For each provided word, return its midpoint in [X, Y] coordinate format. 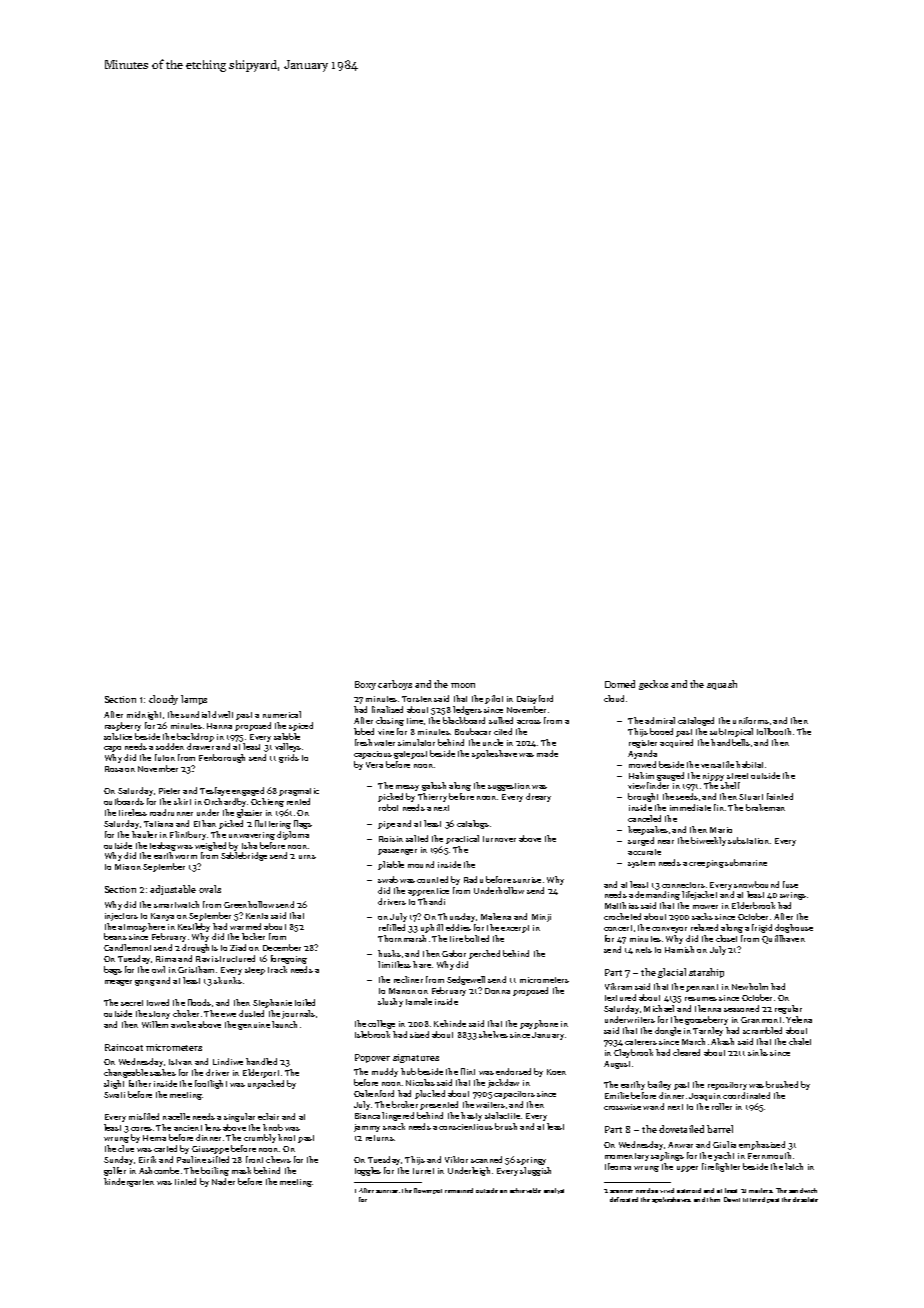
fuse [790, 884]
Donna [497, 991]
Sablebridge [244, 856]
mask [241, 1170]
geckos [653, 685]
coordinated [746, 1095]
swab [388, 879]
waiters [490, 1105]
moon [463, 685]
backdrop [195, 737]
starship [706, 973]
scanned [486, 1159]
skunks [228, 980]
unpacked [266, 1084]
